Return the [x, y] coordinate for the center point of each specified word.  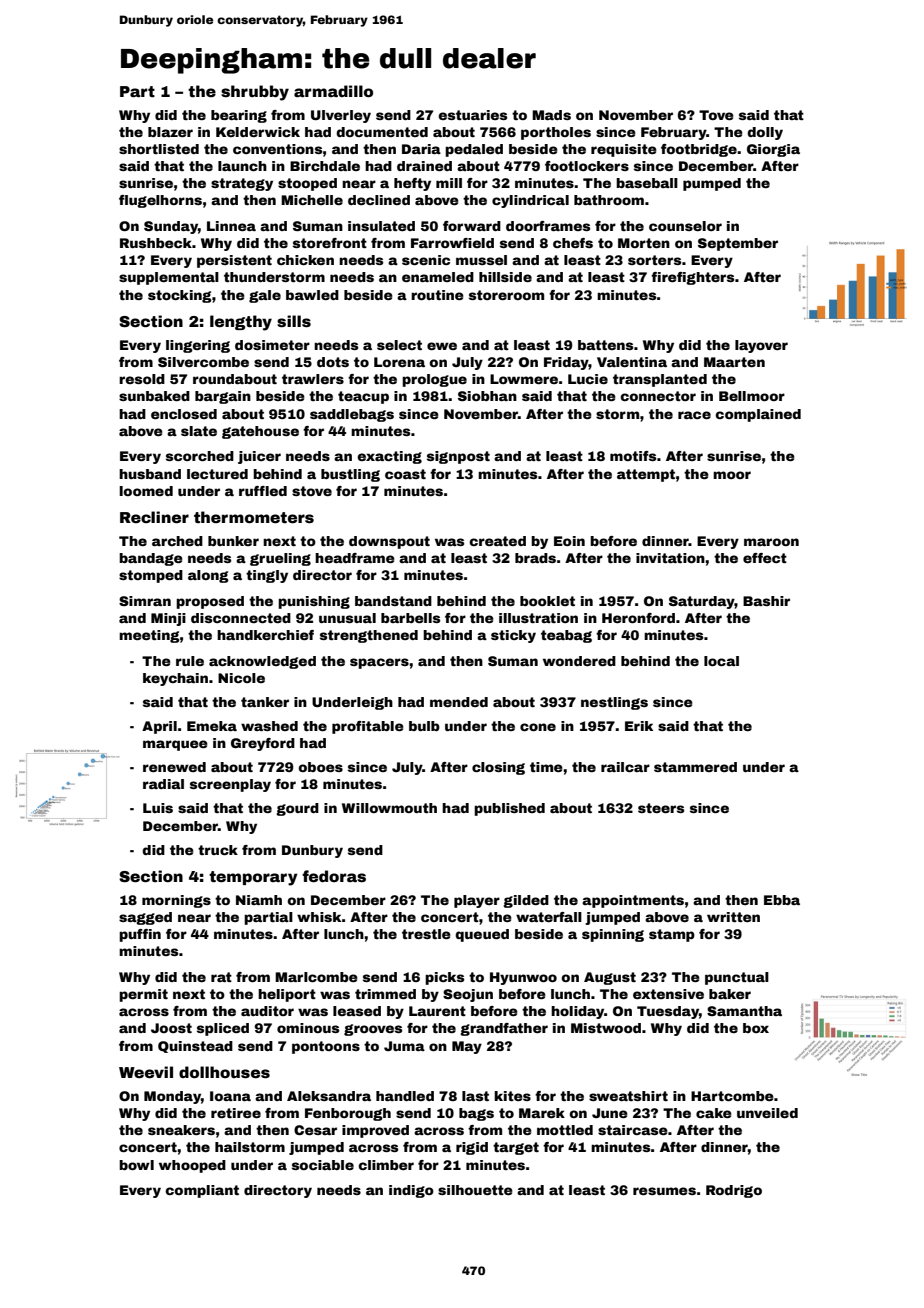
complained [758, 415]
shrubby [255, 93]
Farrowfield [452, 243]
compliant [202, 1191]
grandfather [504, 1029]
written [733, 917]
